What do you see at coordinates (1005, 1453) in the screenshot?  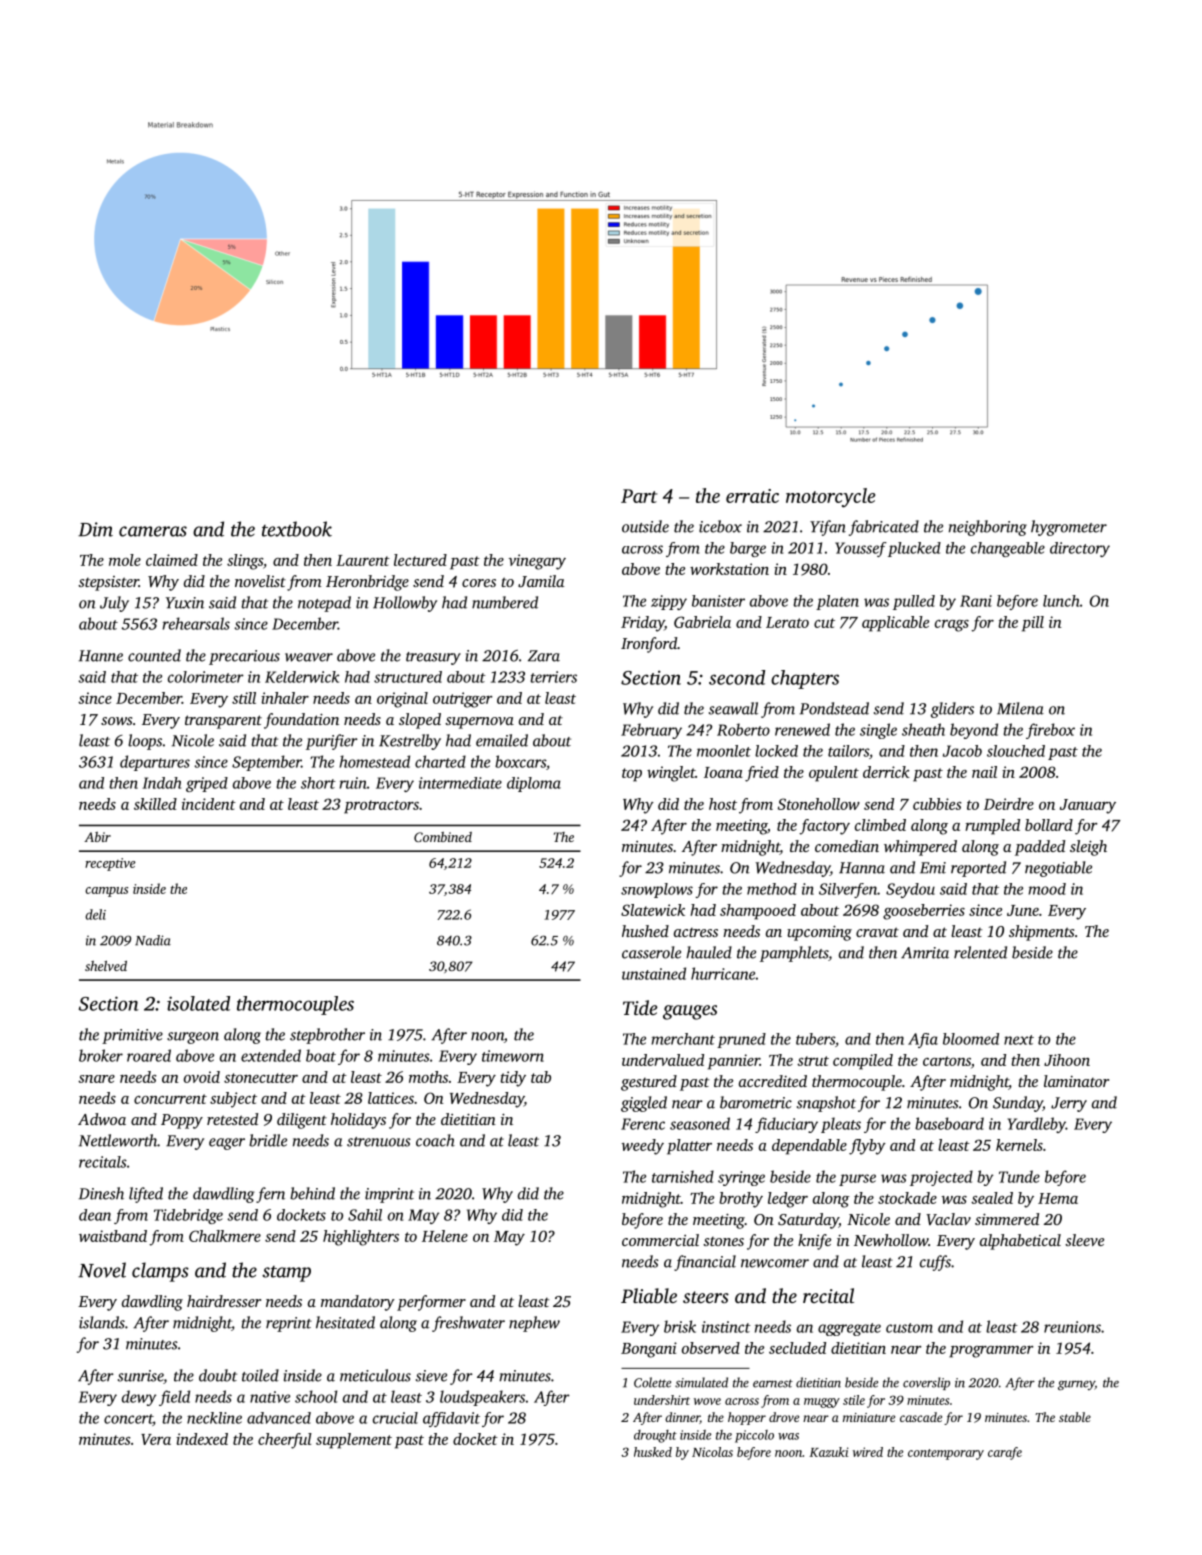 I see `carafe` at bounding box center [1005, 1453].
